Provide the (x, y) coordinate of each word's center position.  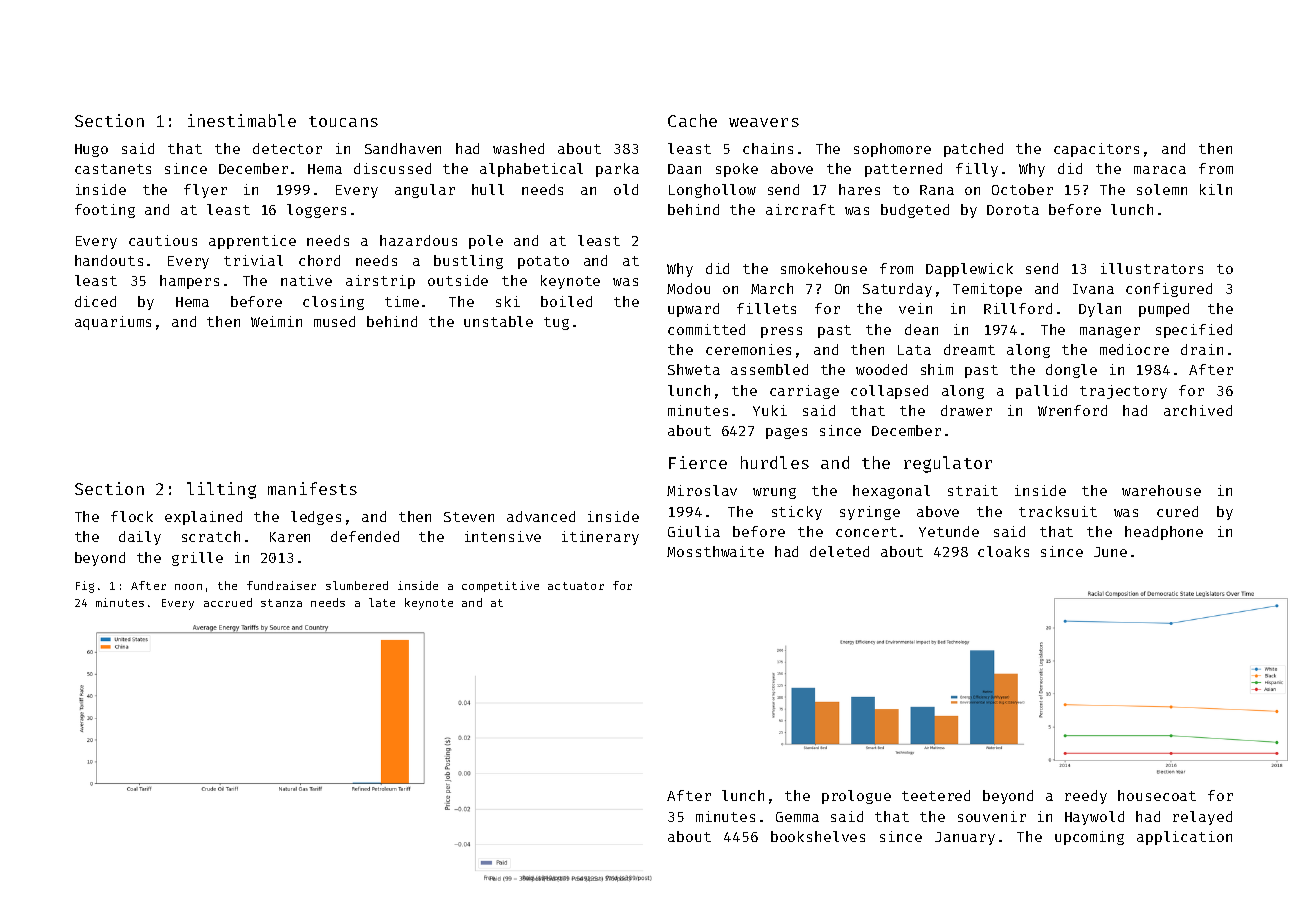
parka (617, 170)
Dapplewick (969, 270)
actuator (576, 586)
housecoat (1157, 795)
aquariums (113, 323)
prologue (856, 797)
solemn (1162, 189)
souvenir (992, 816)
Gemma (797, 817)
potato (543, 262)
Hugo (91, 150)
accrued (228, 602)
